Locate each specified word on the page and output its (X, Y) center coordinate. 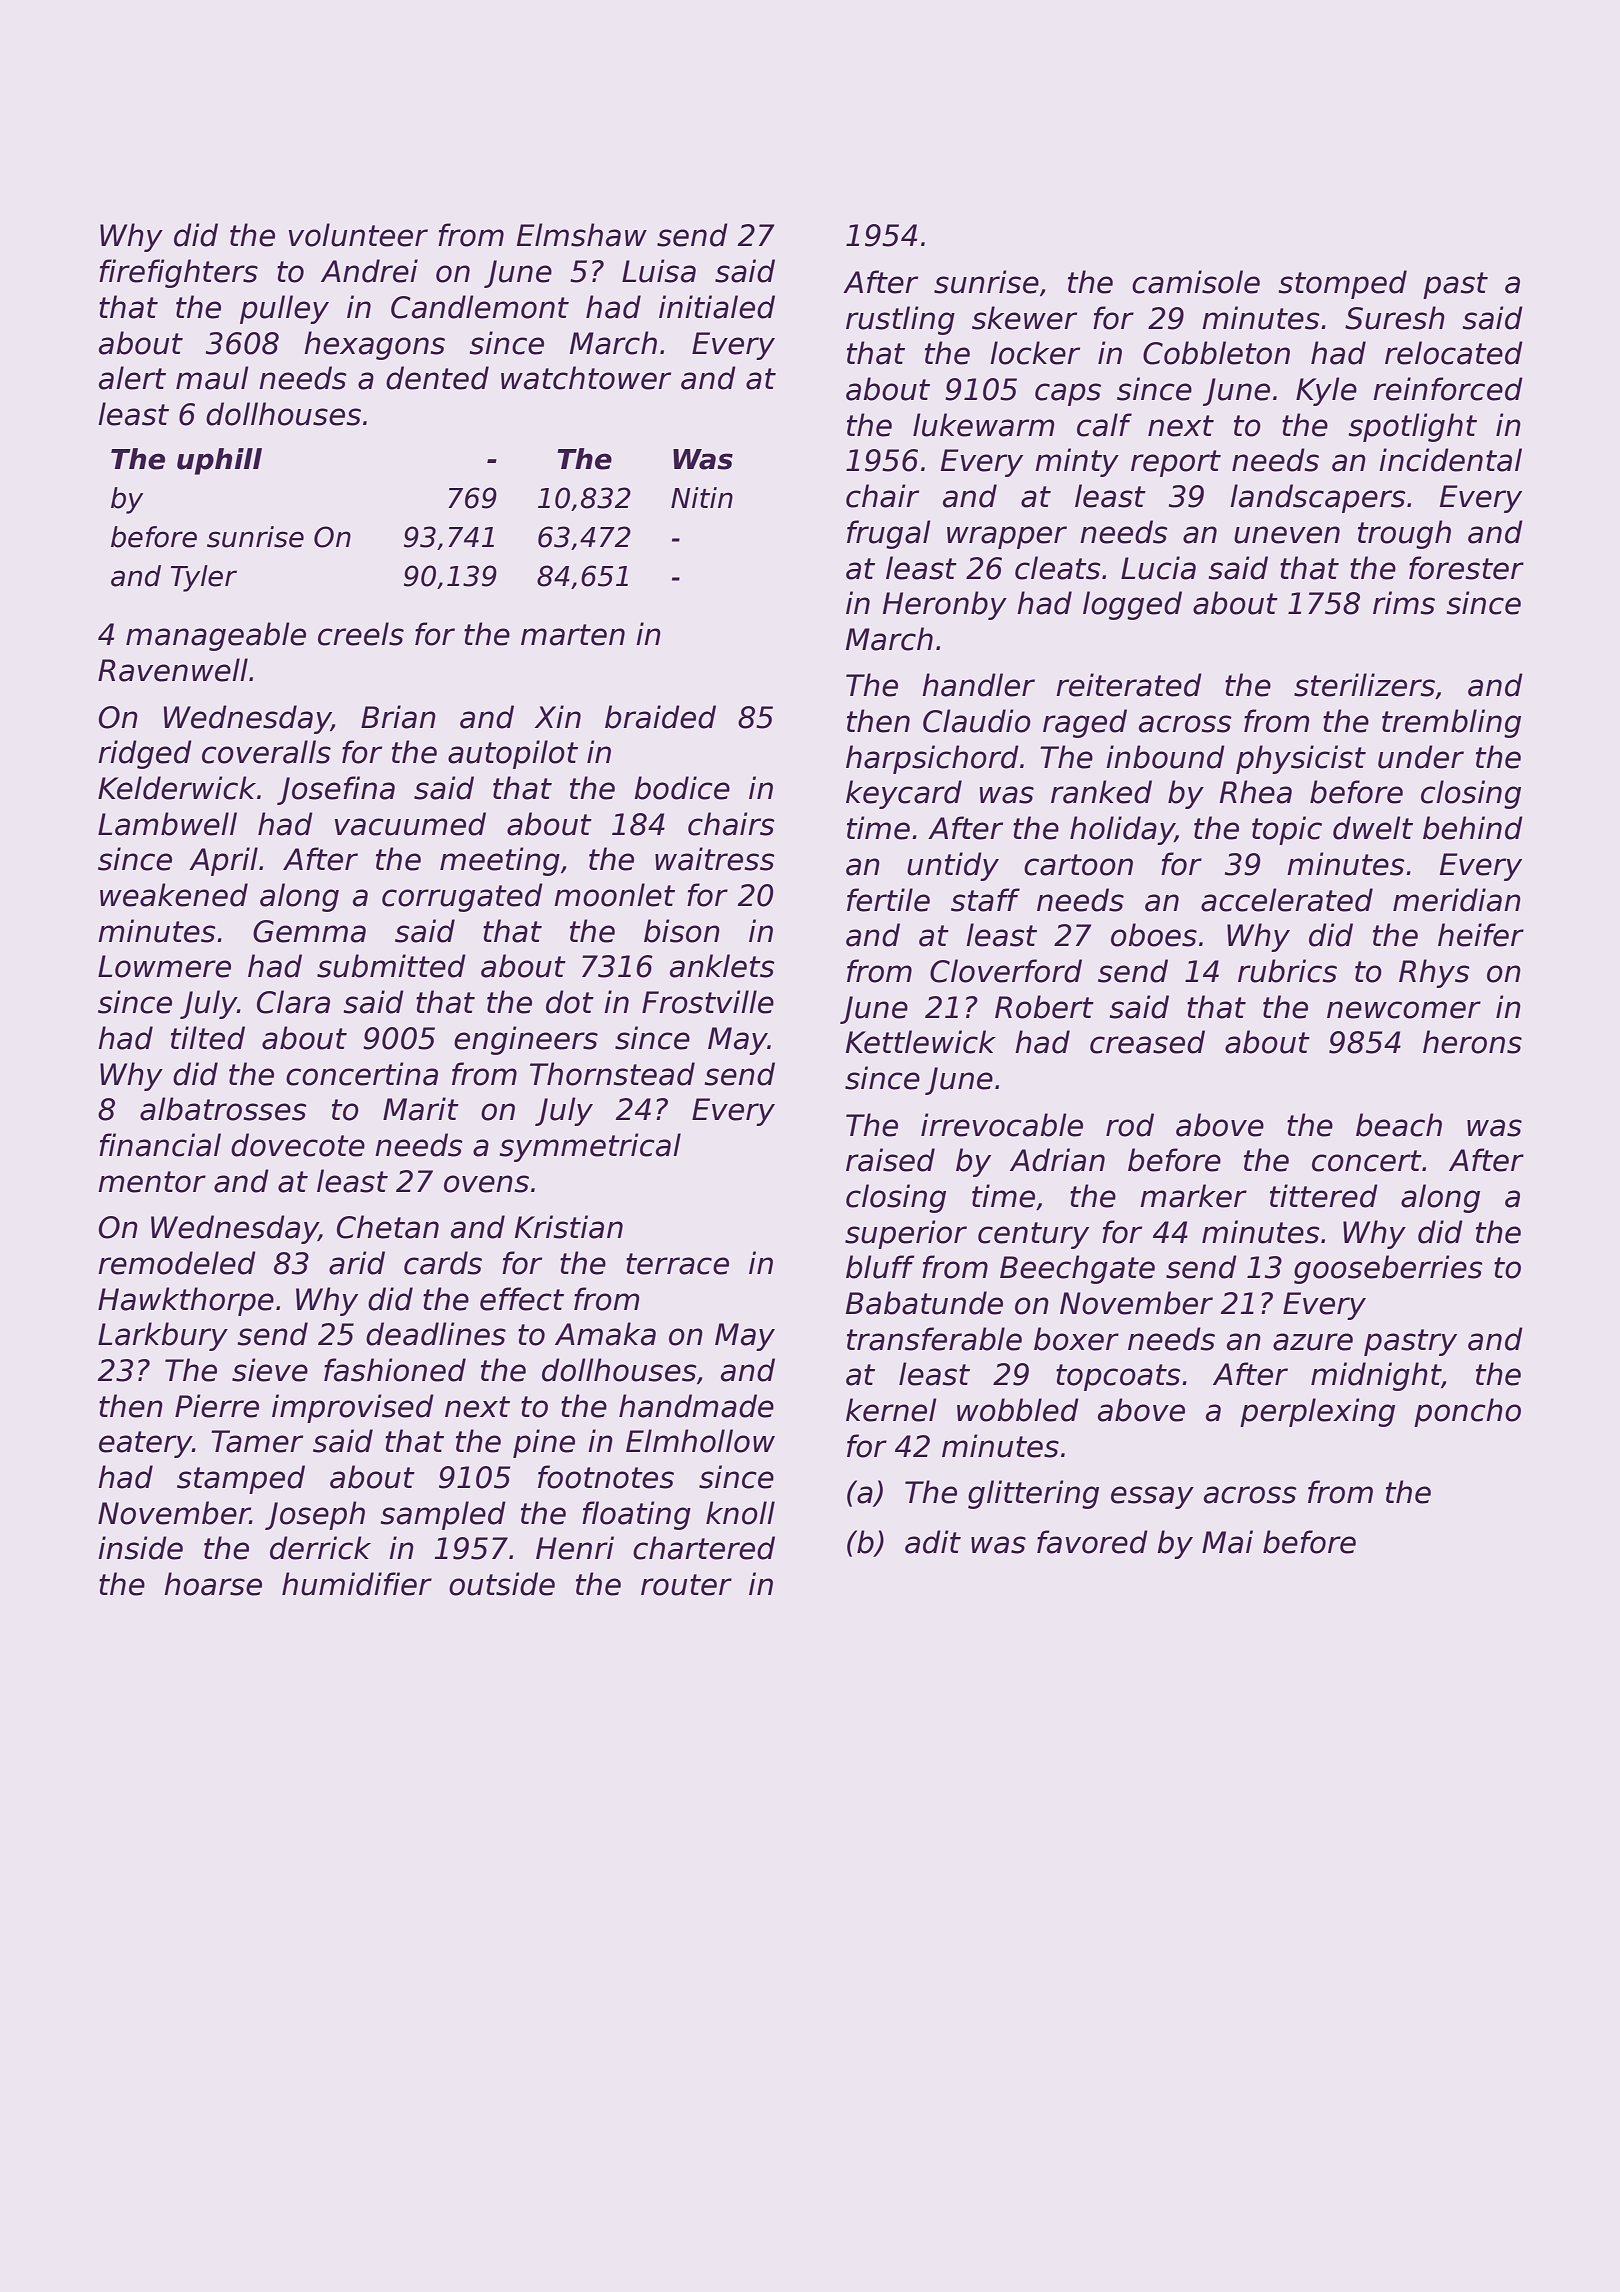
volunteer (358, 235)
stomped (1343, 284)
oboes (1154, 935)
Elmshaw (582, 235)
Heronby (945, 605)
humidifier (357, 1584)
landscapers (1318, 498)
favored (1092, 1542)
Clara (293, 1002)
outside (502, 1584)
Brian (398, 717)
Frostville (708, 1002)
